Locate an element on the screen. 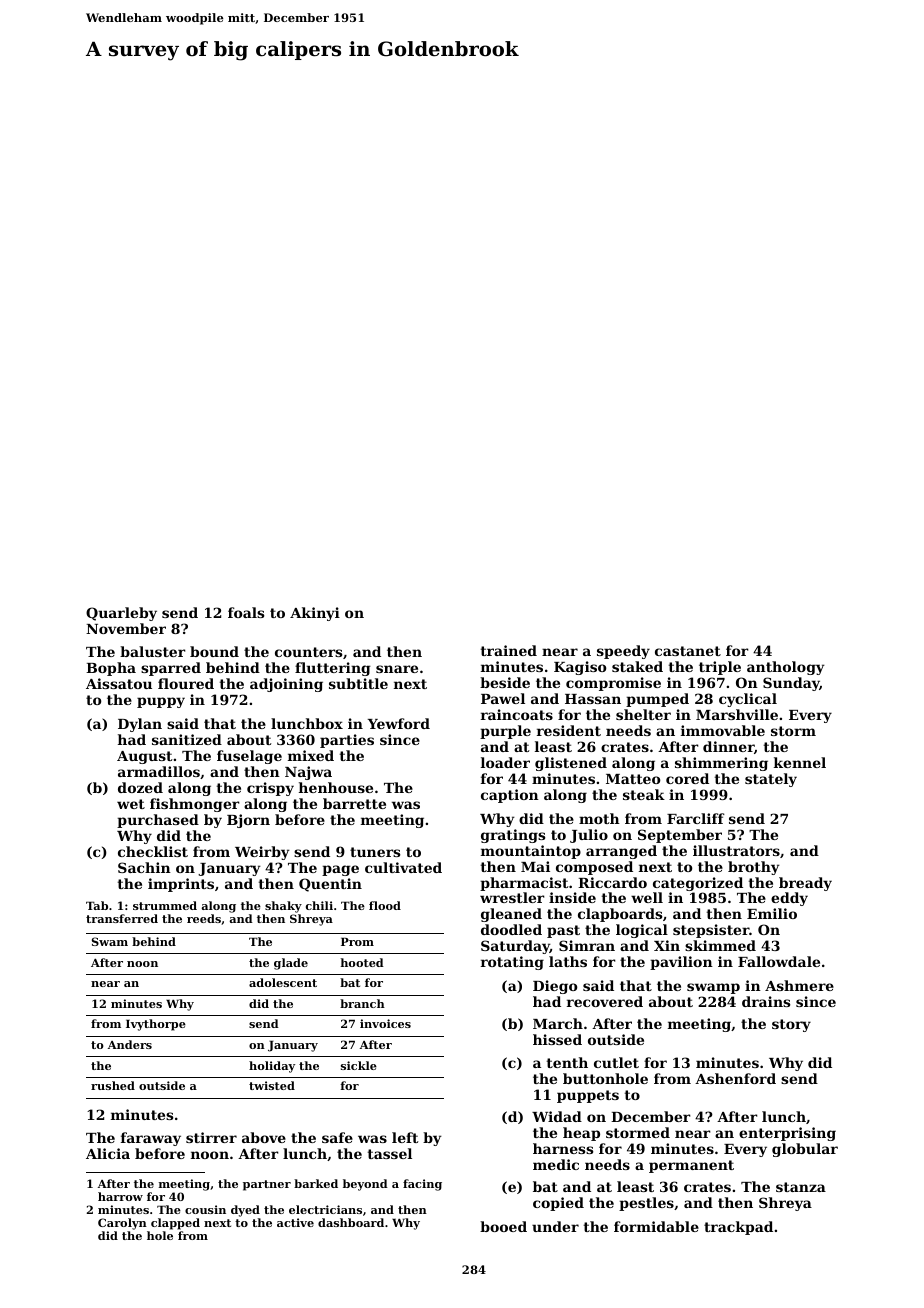 This screenshot has height=1308, width=924. Marshville is located at coordinates (737, 714).
